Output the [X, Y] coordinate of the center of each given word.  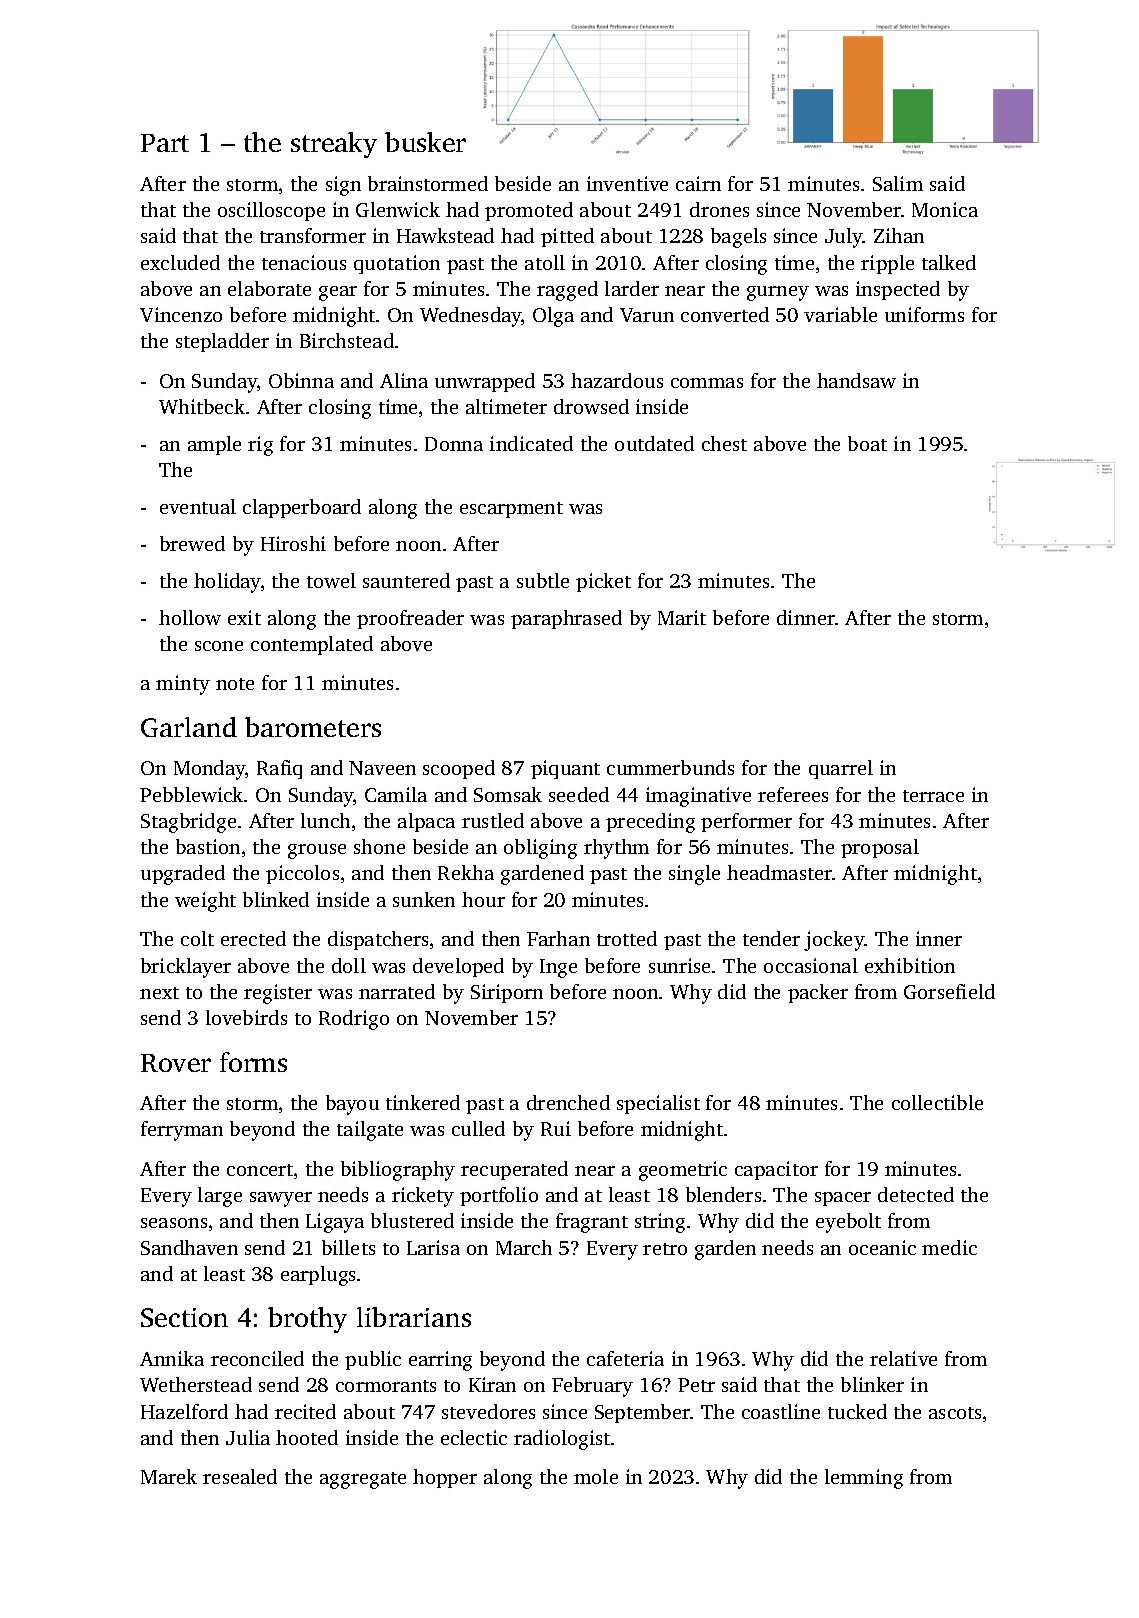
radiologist [562, 1440]
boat [867, 443]
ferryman [182, 1131]
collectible [937, 1102]
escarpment [511, 510]
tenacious [304, 262]
